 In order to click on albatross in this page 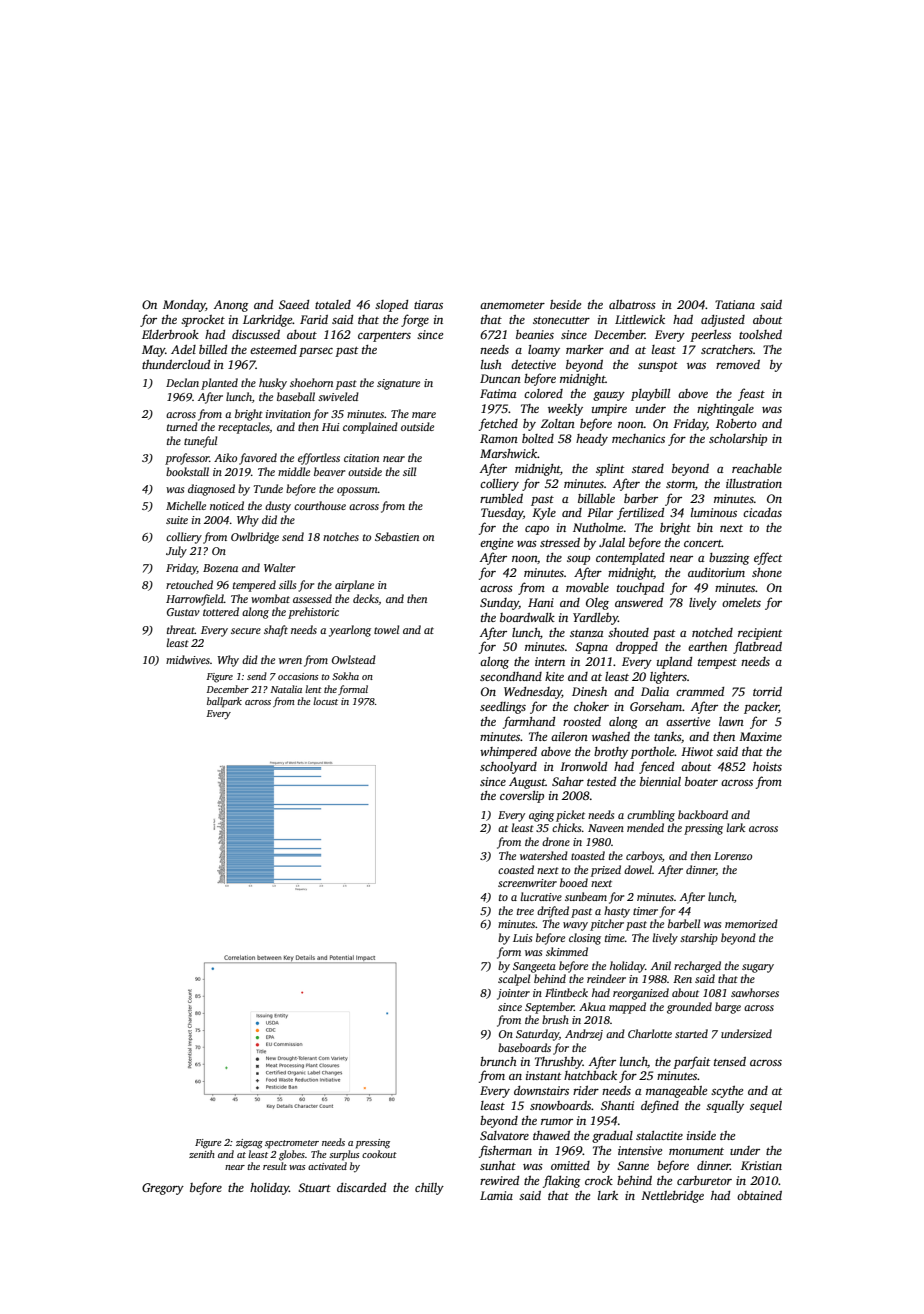, I will do `click(632, 304)`.
